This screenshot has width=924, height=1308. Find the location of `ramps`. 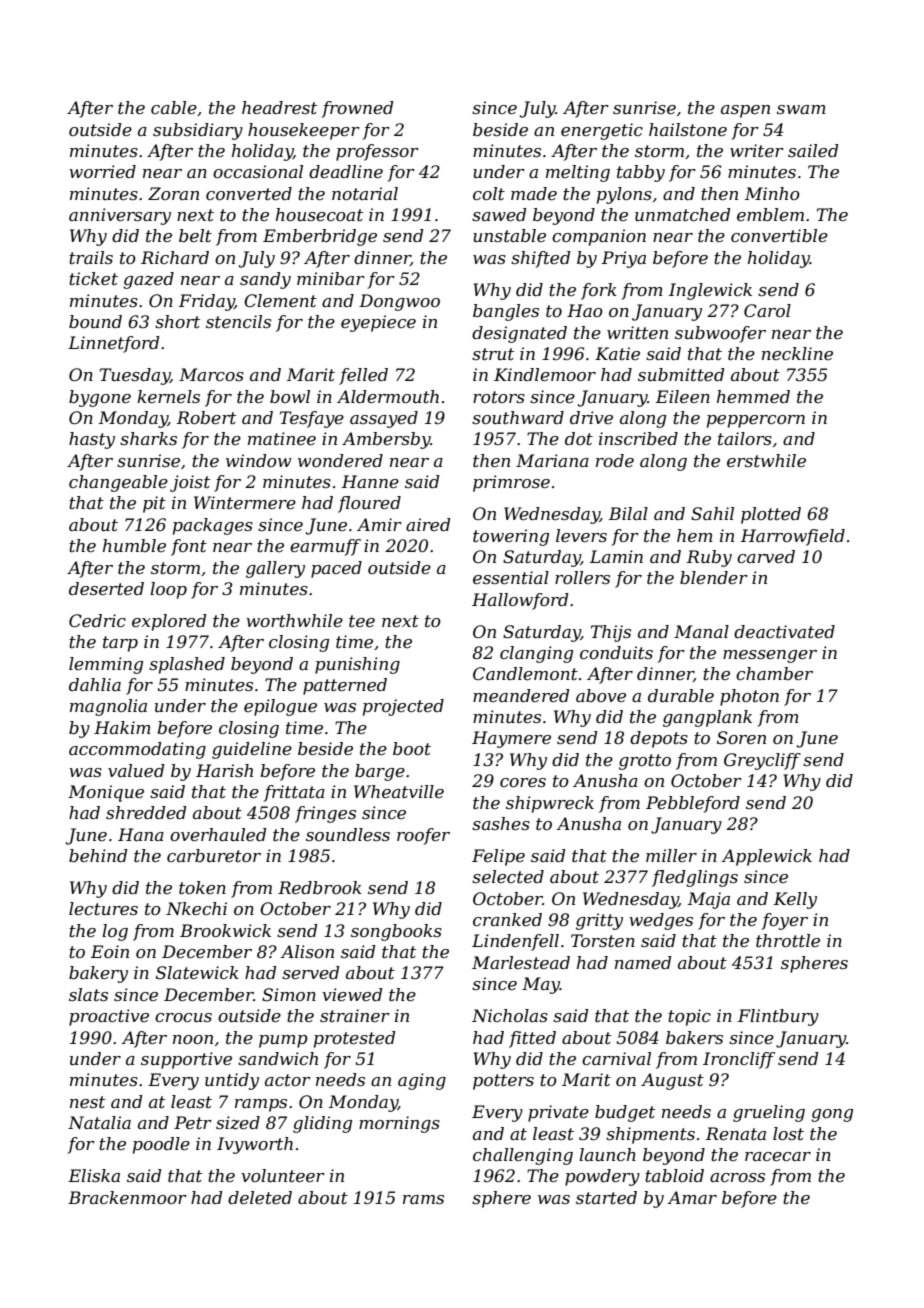

ramps is located at coordinates (261, 1105).
